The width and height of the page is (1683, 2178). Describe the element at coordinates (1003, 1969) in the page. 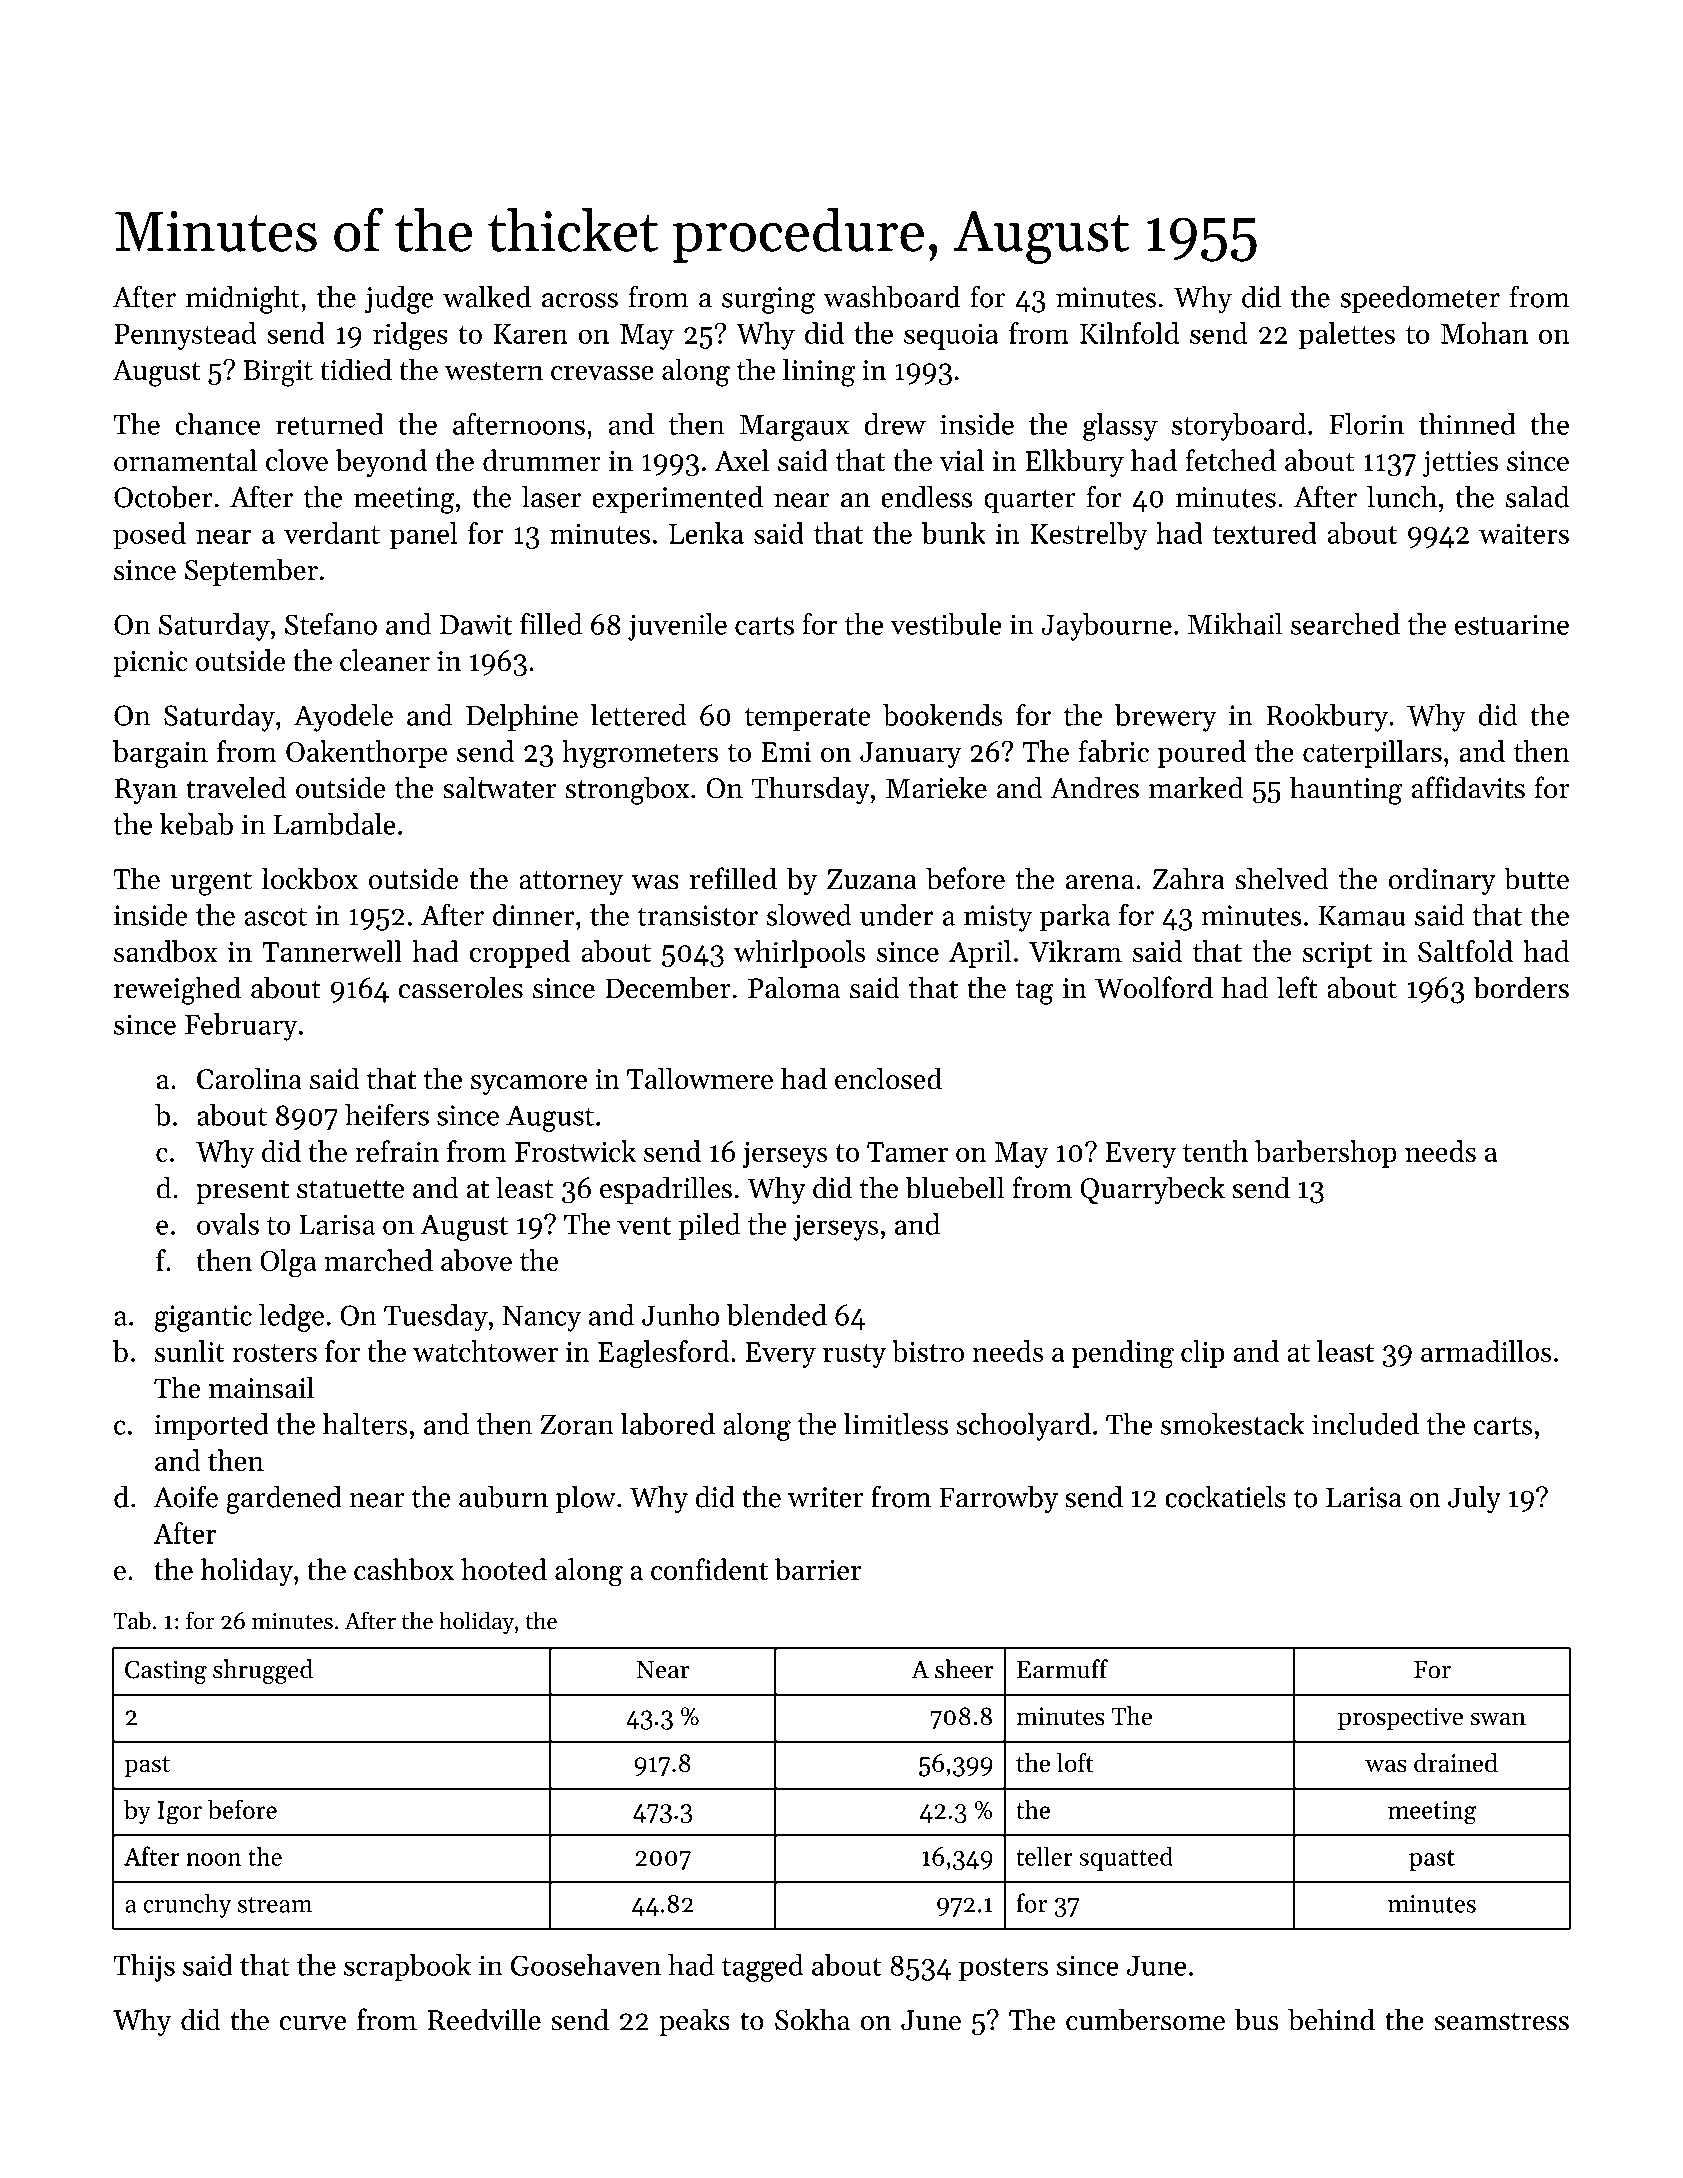

I see `posters` at that location.
